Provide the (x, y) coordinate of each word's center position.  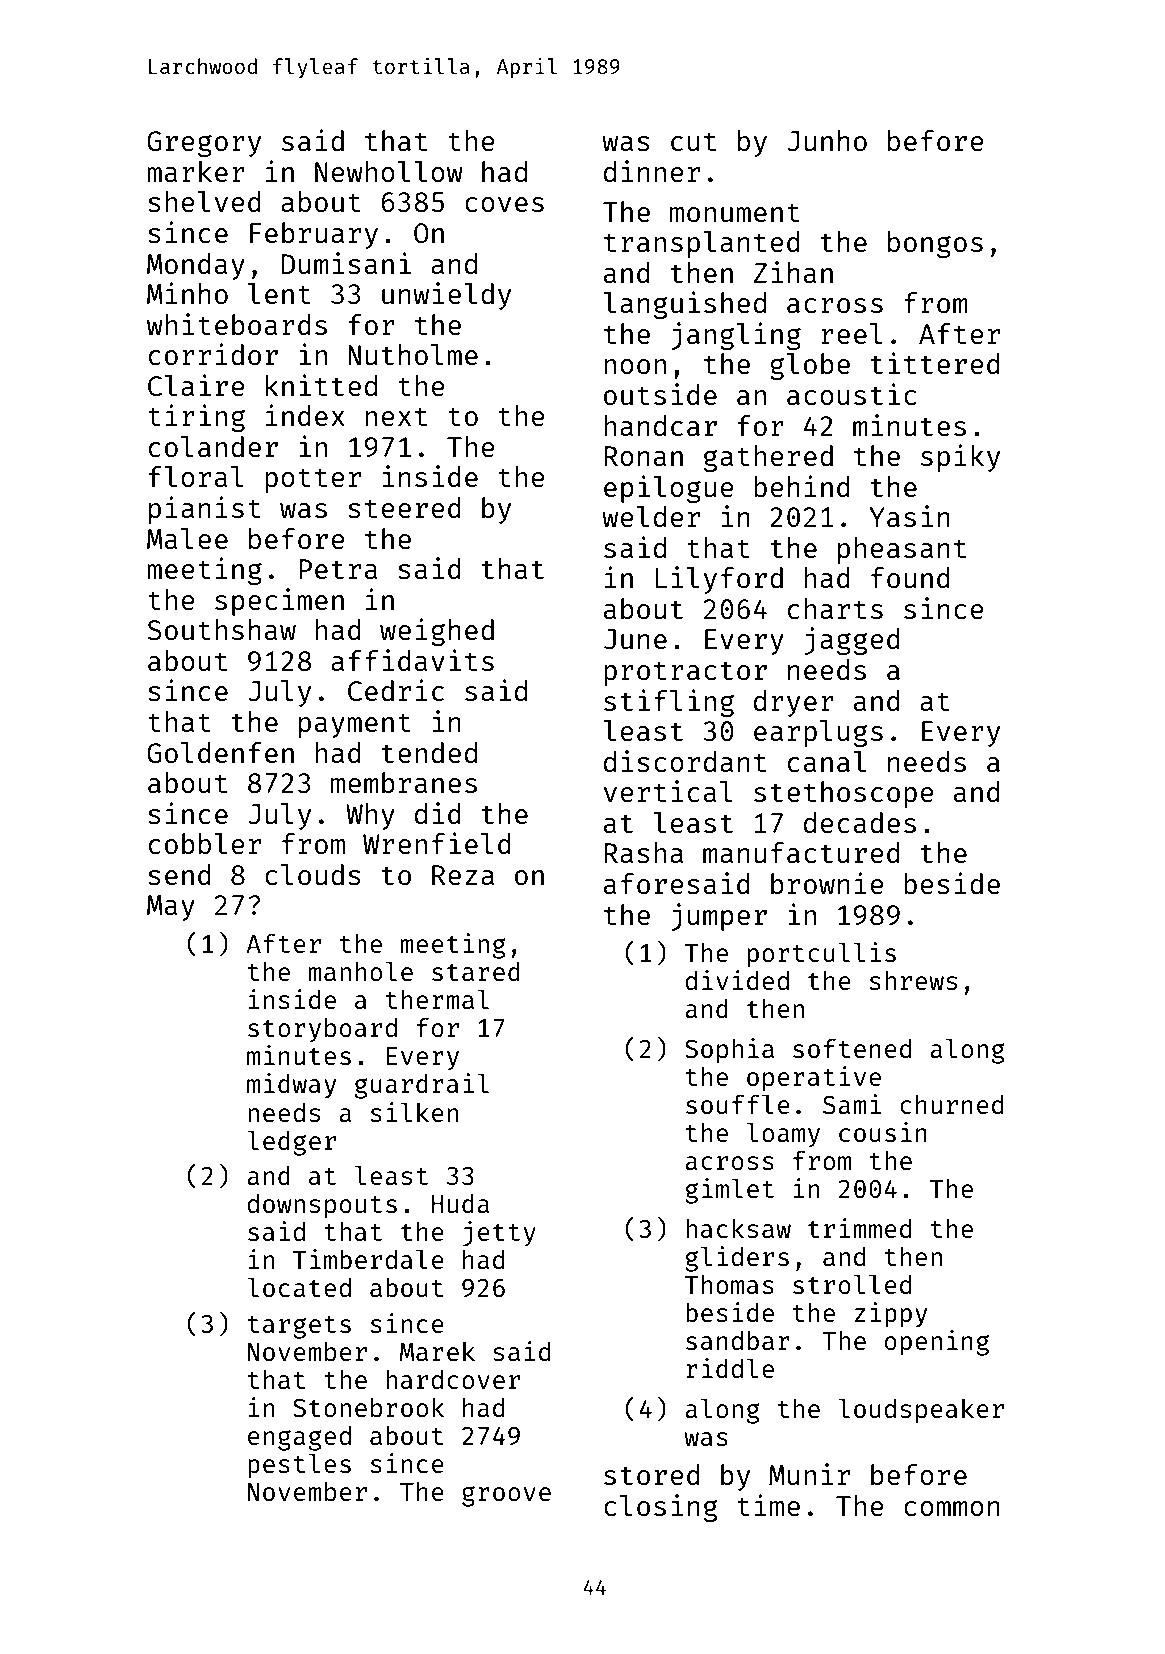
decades (860, 822)
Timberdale (368, 1259)
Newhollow (389, 171)
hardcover (453, 1379)
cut (693, 141)
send (179, 874)
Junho (827, 140)
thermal (437, 999)
